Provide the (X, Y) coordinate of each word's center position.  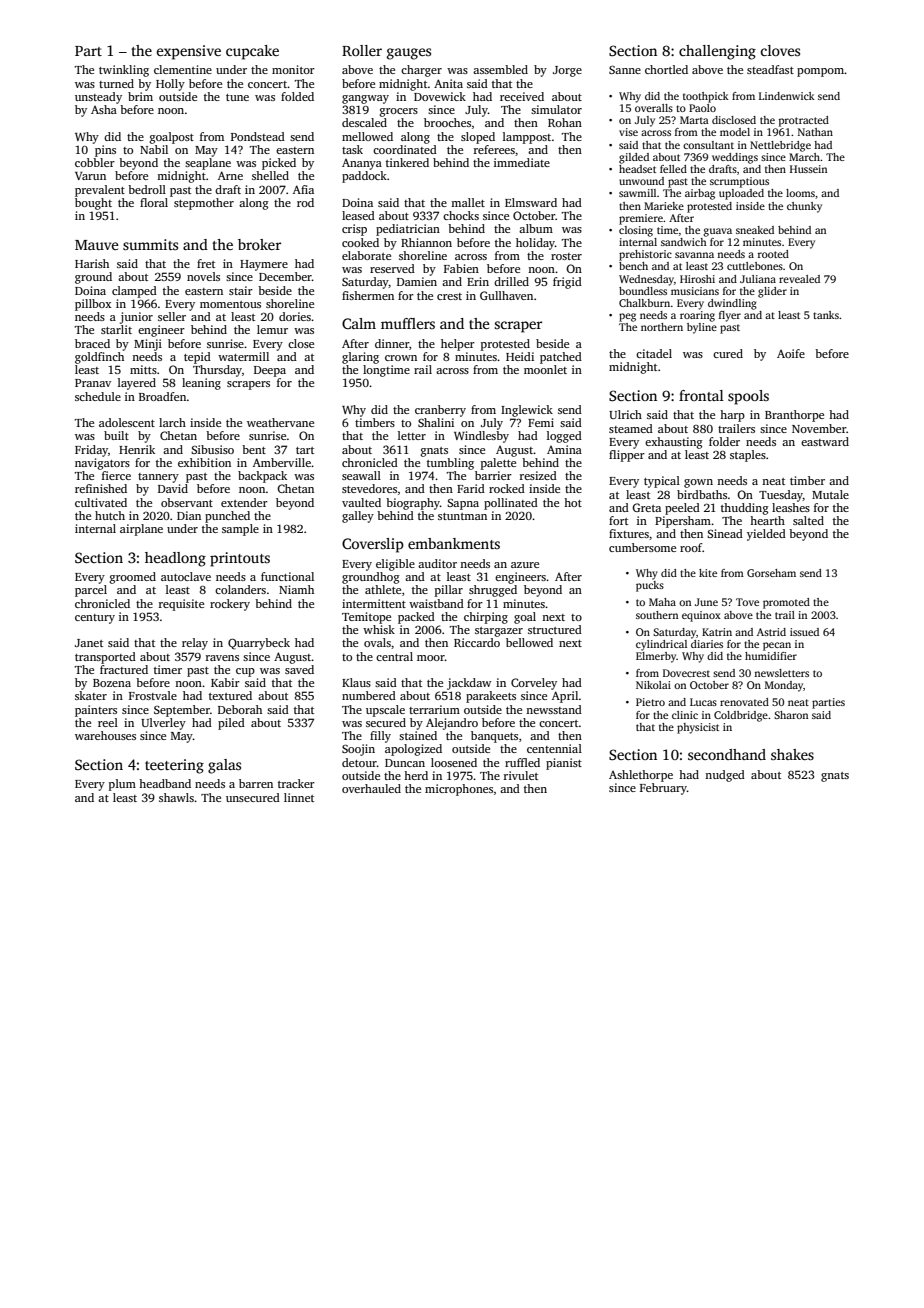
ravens (222, 658)
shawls (176, 797)
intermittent (374, 603)
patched (561, 358)
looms (800, 193)
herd (416, 775)
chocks (461, 215)
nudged (725, 776)
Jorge (567, 71)
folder (724, 441)
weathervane (280, 422)
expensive (189, 52)
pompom (820, 72)
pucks (650, 586)
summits (150, 244)
